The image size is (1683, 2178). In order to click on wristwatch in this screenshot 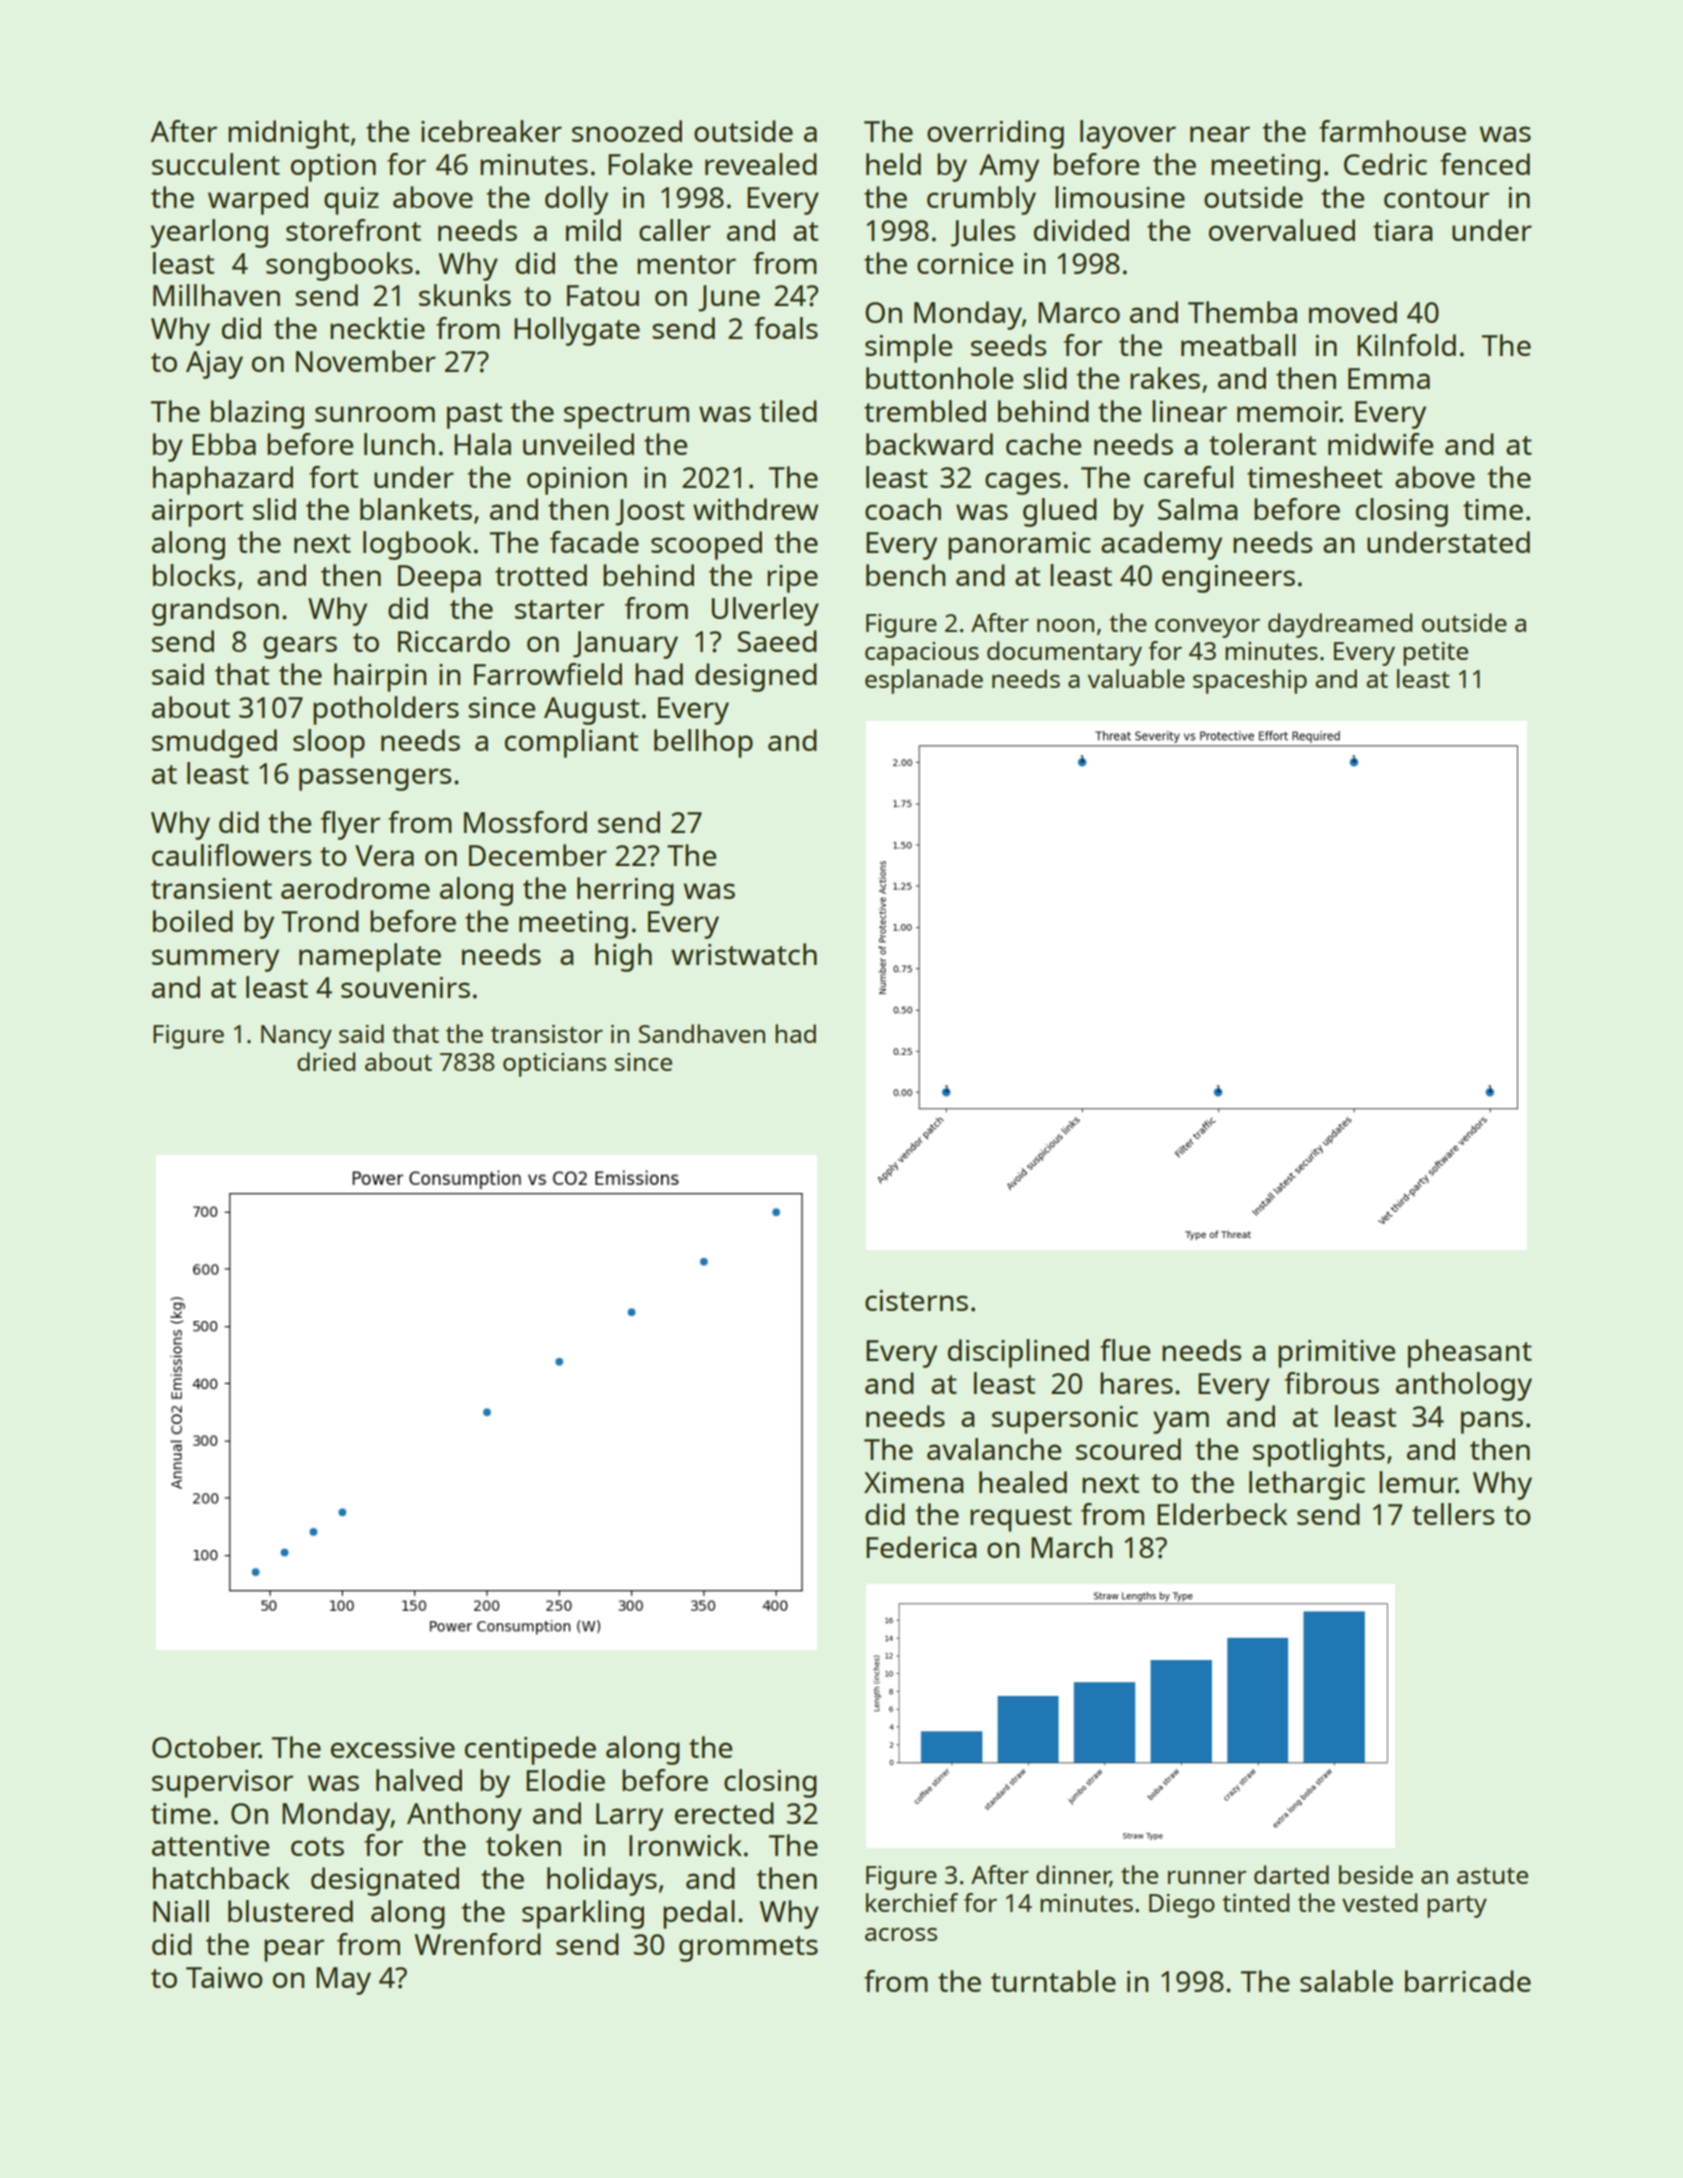, I will do `click(744, 954)`.
